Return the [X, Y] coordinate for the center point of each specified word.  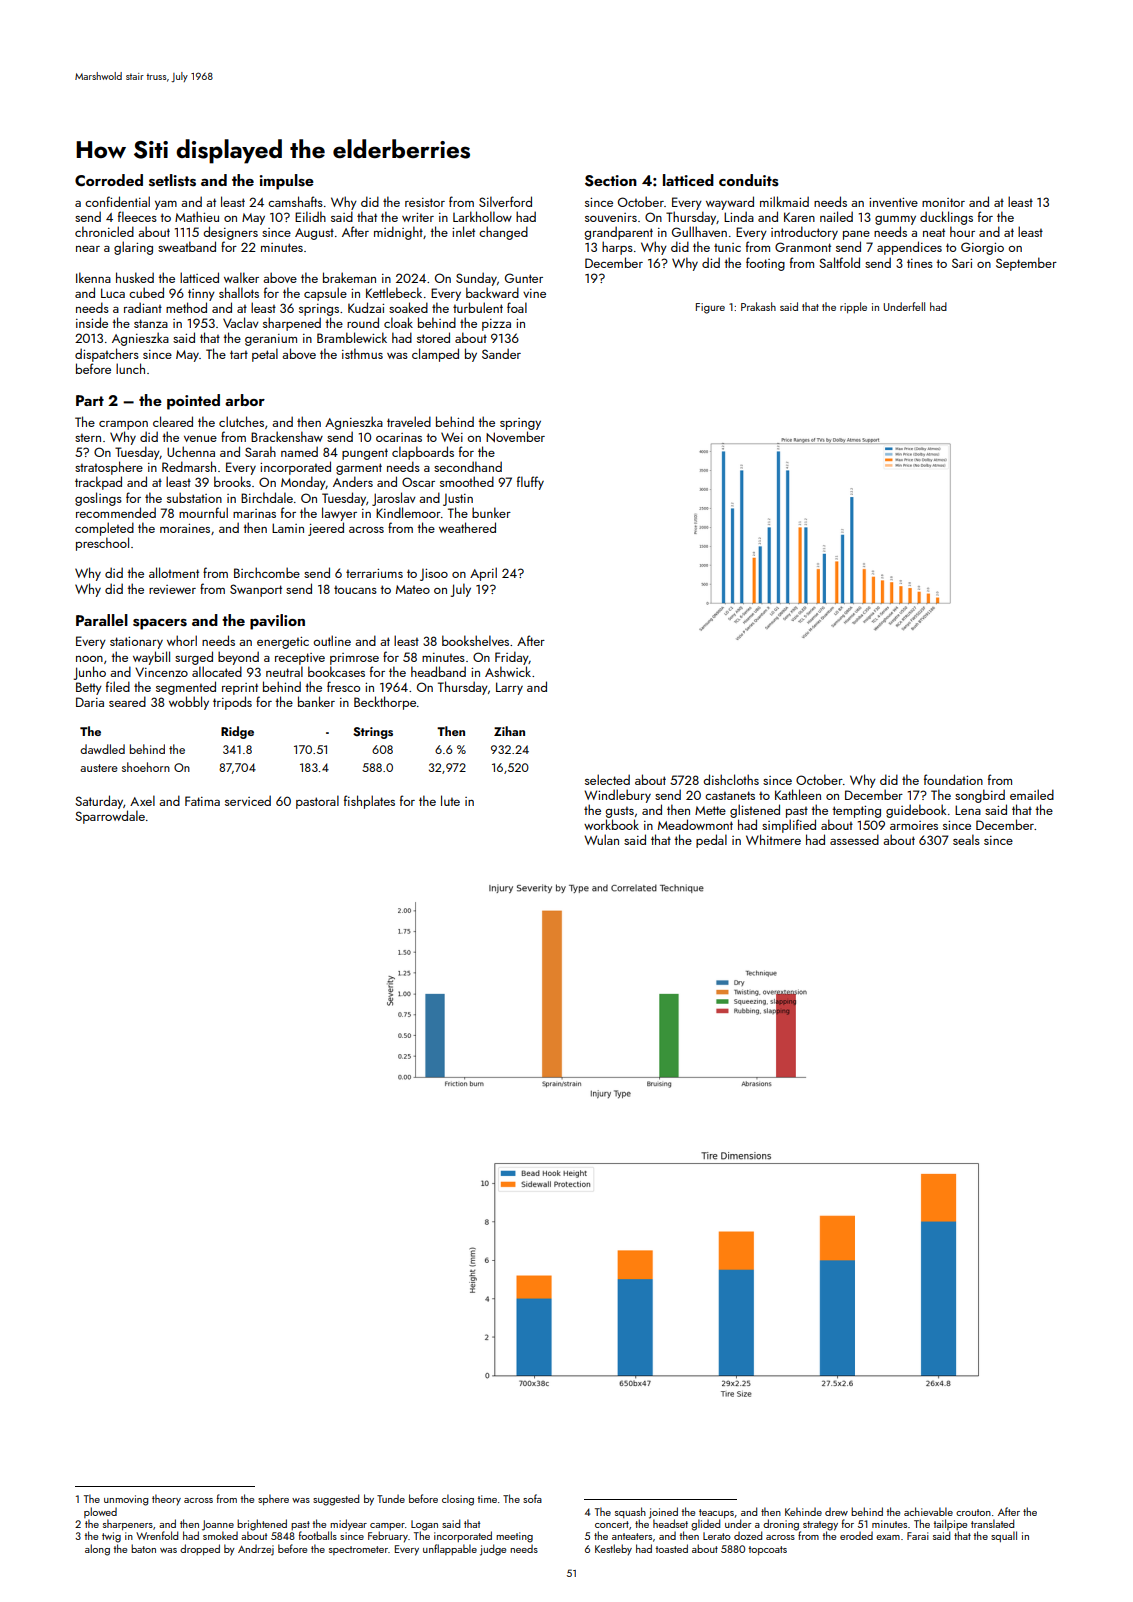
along [97, 1550]
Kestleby [613, 1550]
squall [1004, 1536]
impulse [286, 182]
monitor [943, 202]
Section [611, 181]
